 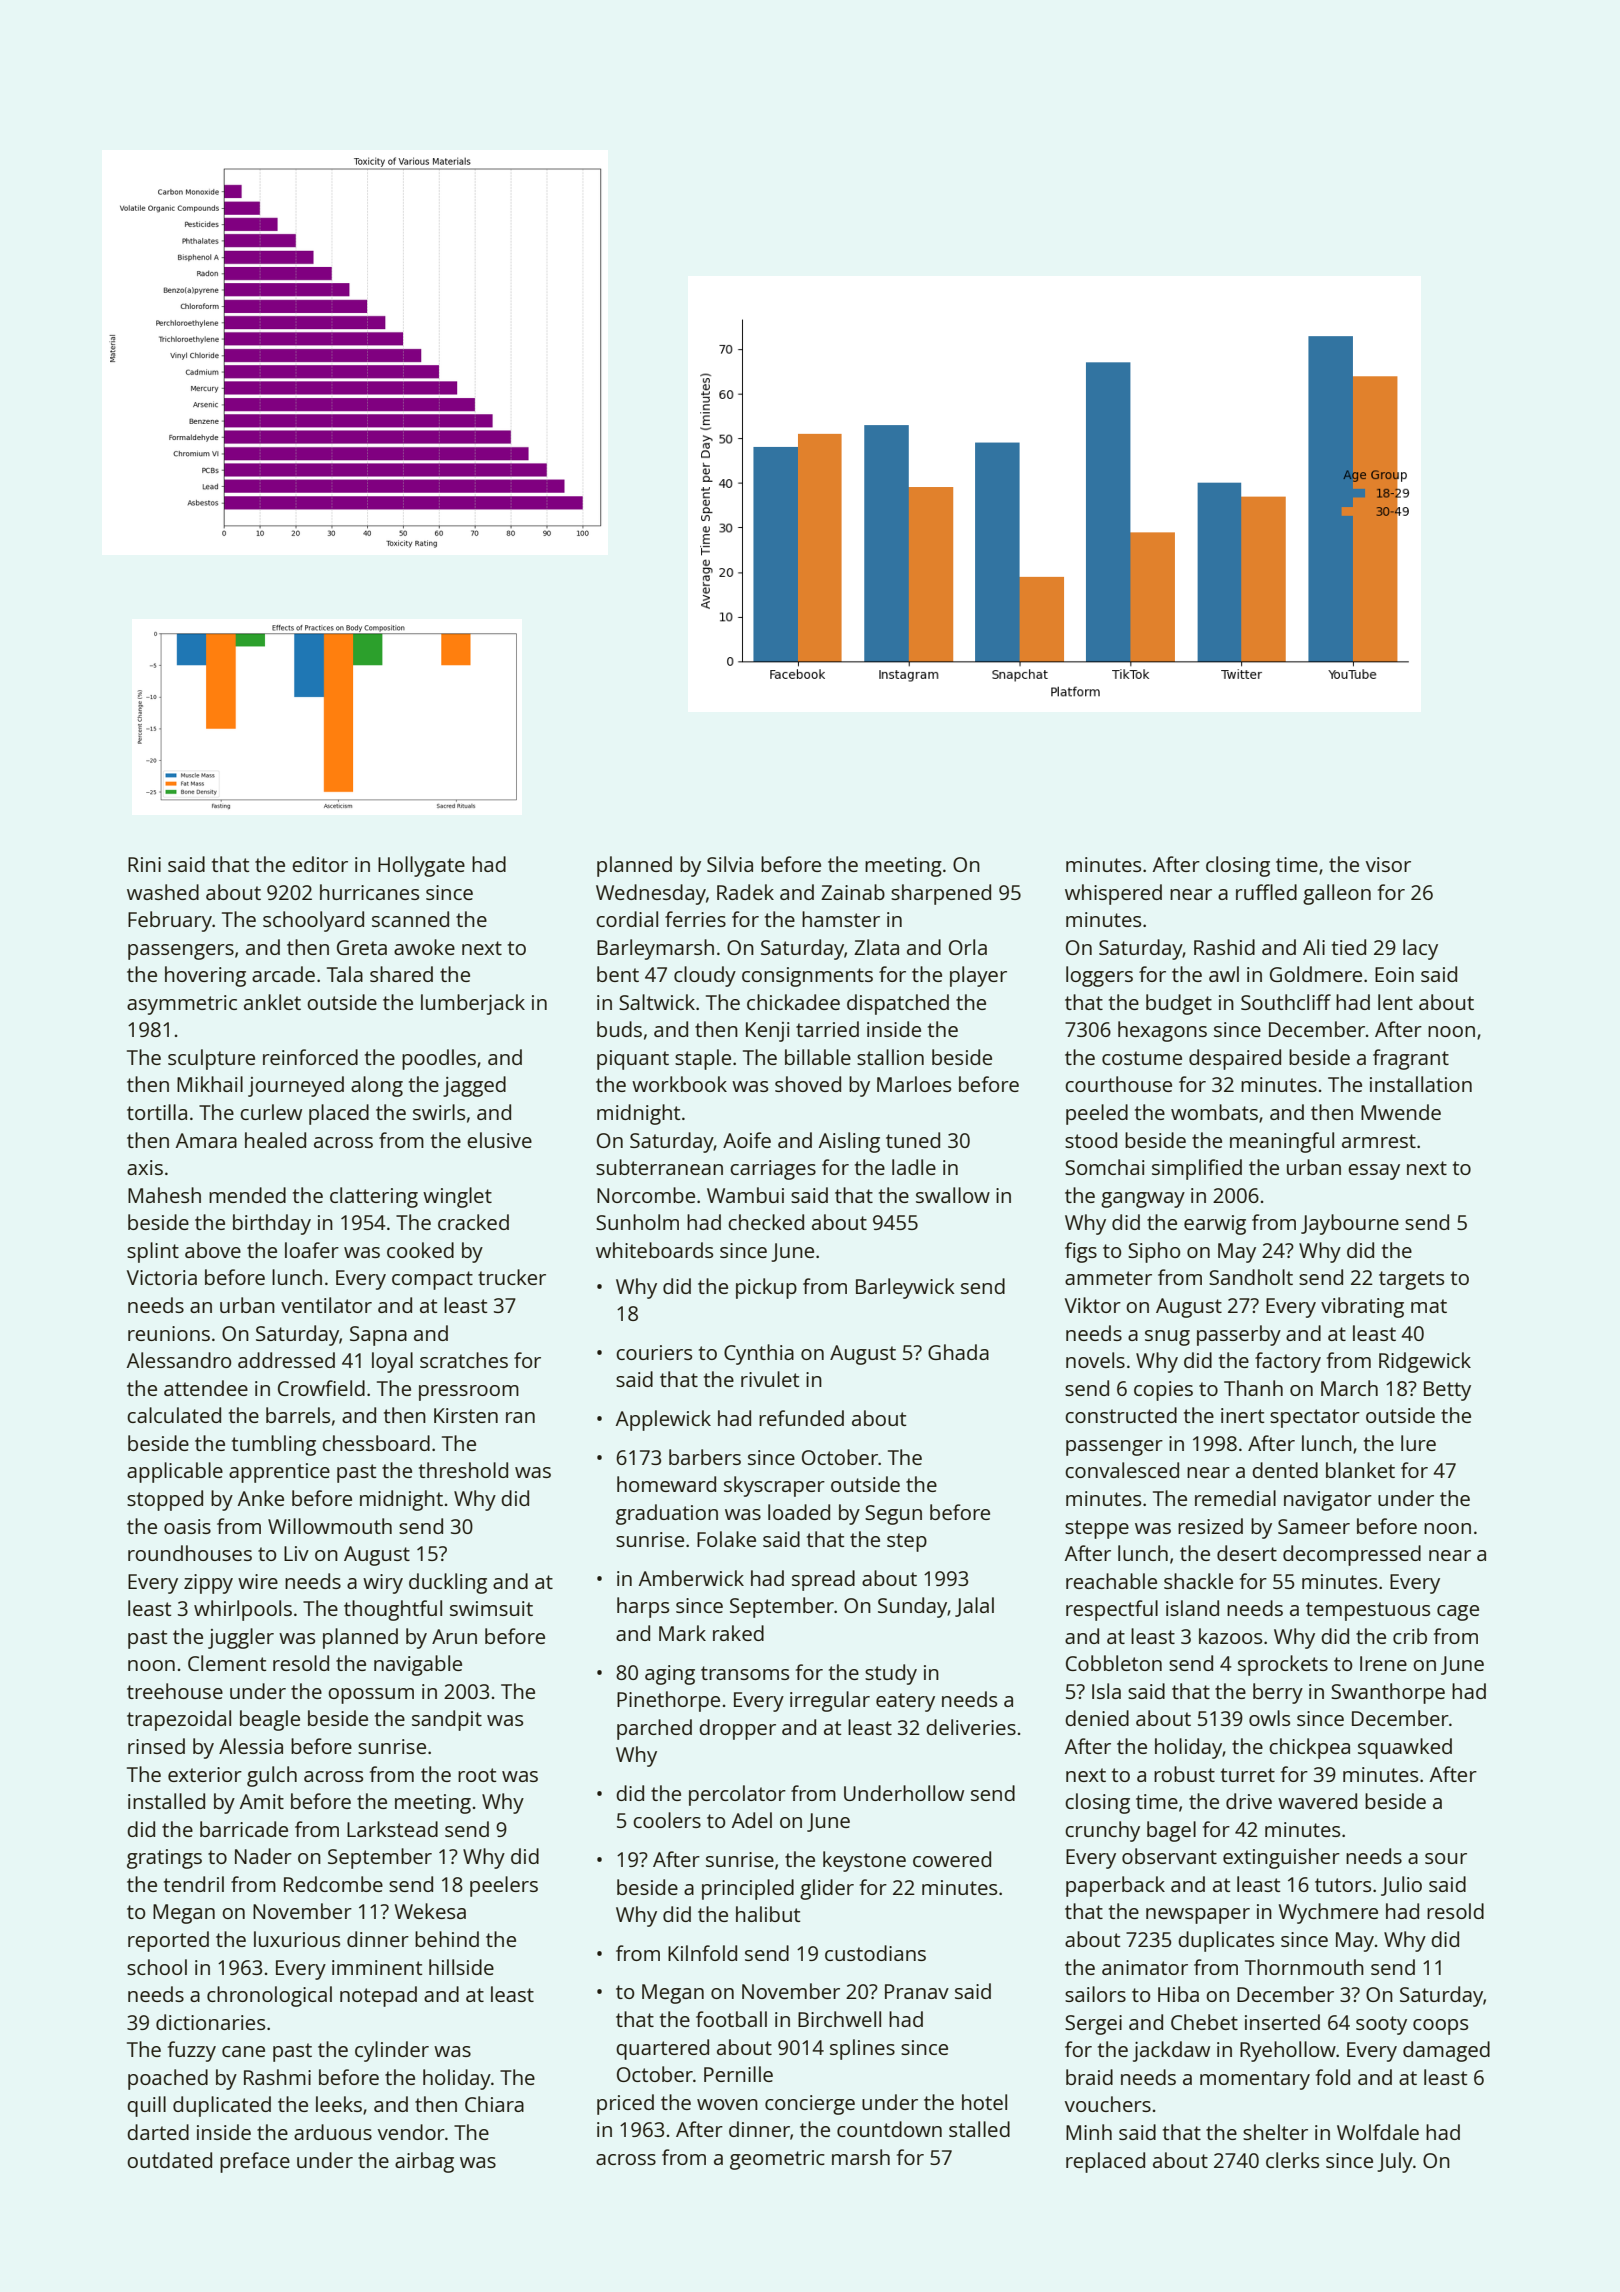 I want to click on Mwende, so click(x=1401, y=1112).
